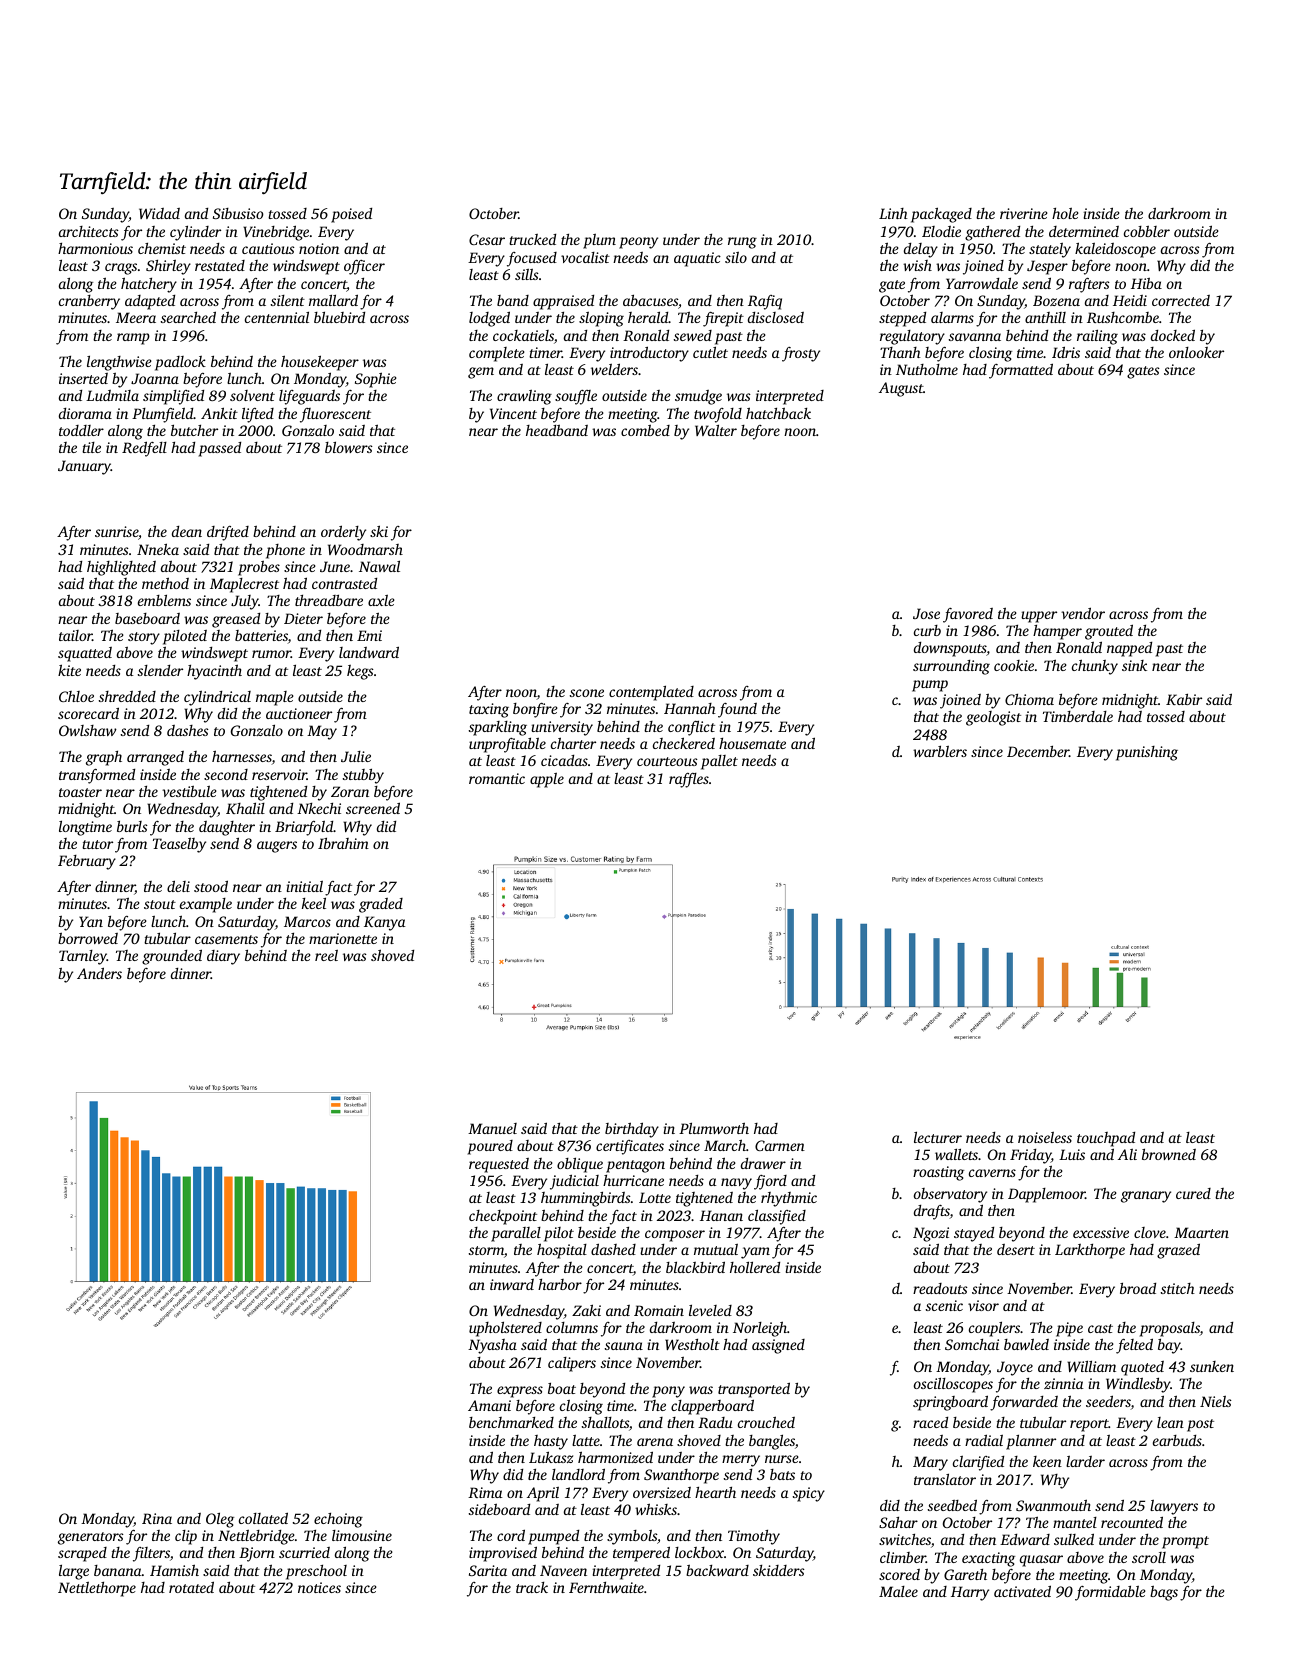 The image size is (1294, 1674). Describe the element at coordinates (532, 239) in the screenshot. I see `trucked` at that location.
